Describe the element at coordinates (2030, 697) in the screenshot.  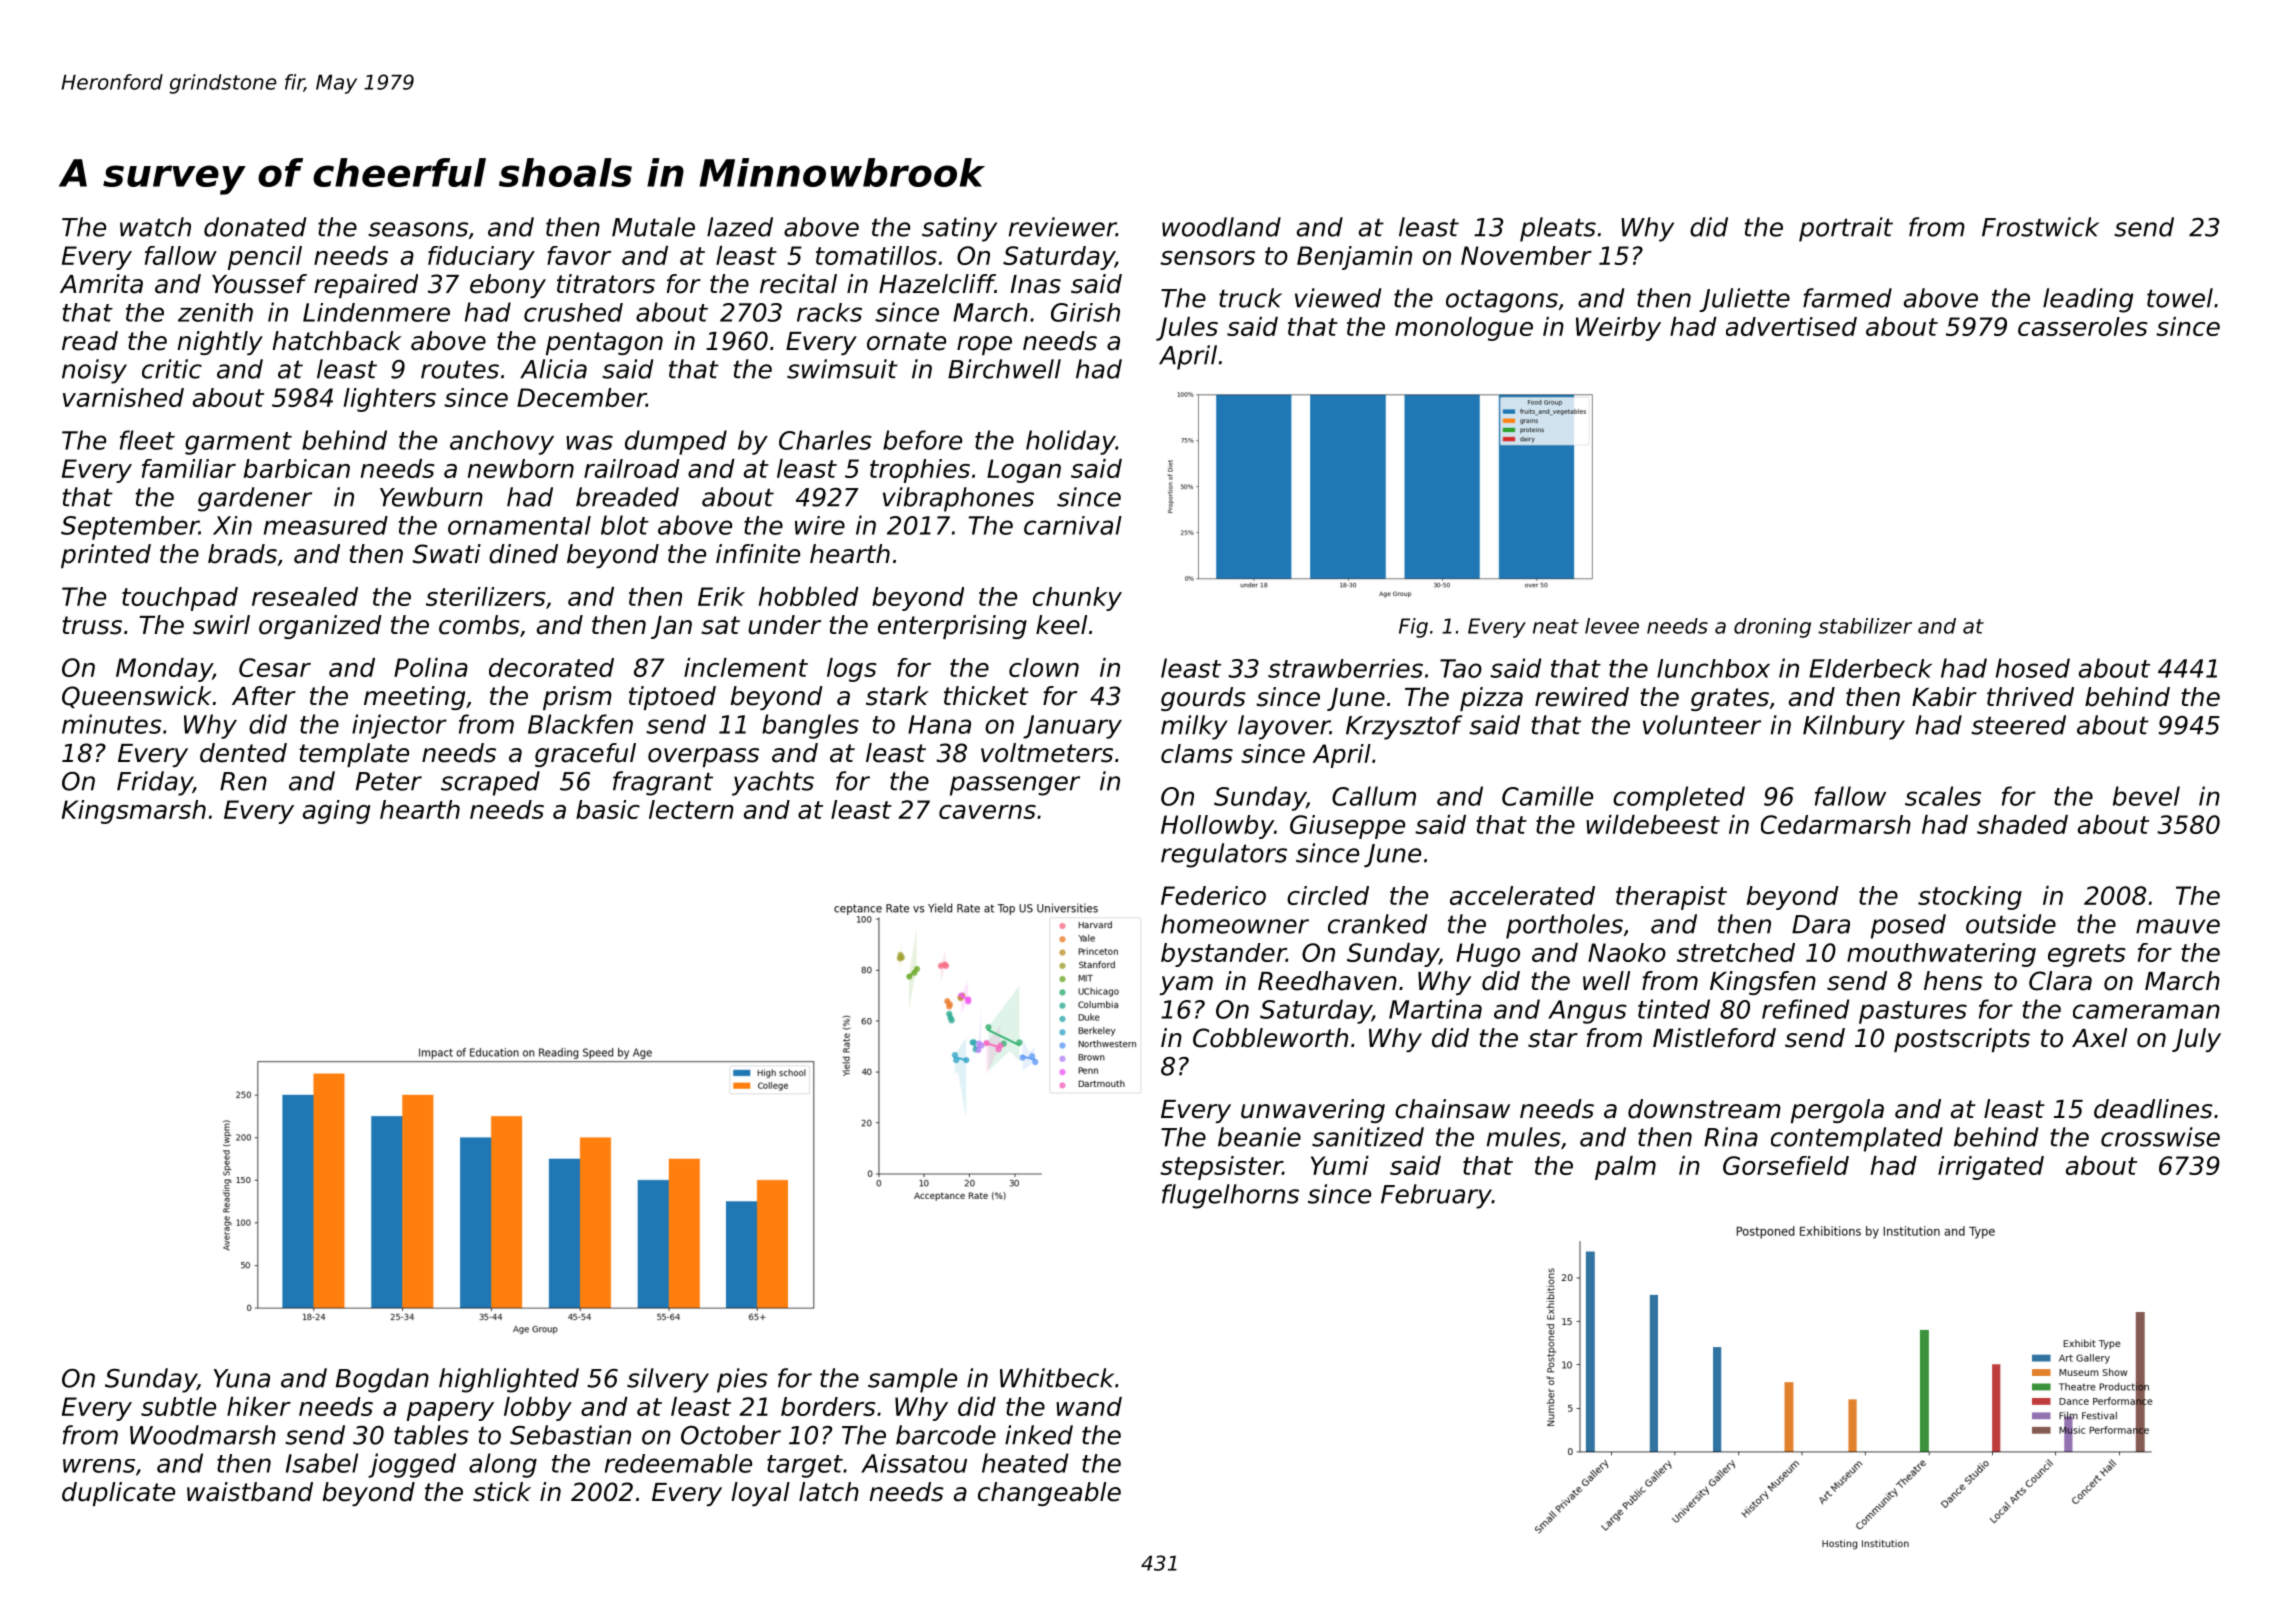
I see `thrived` at that location.
